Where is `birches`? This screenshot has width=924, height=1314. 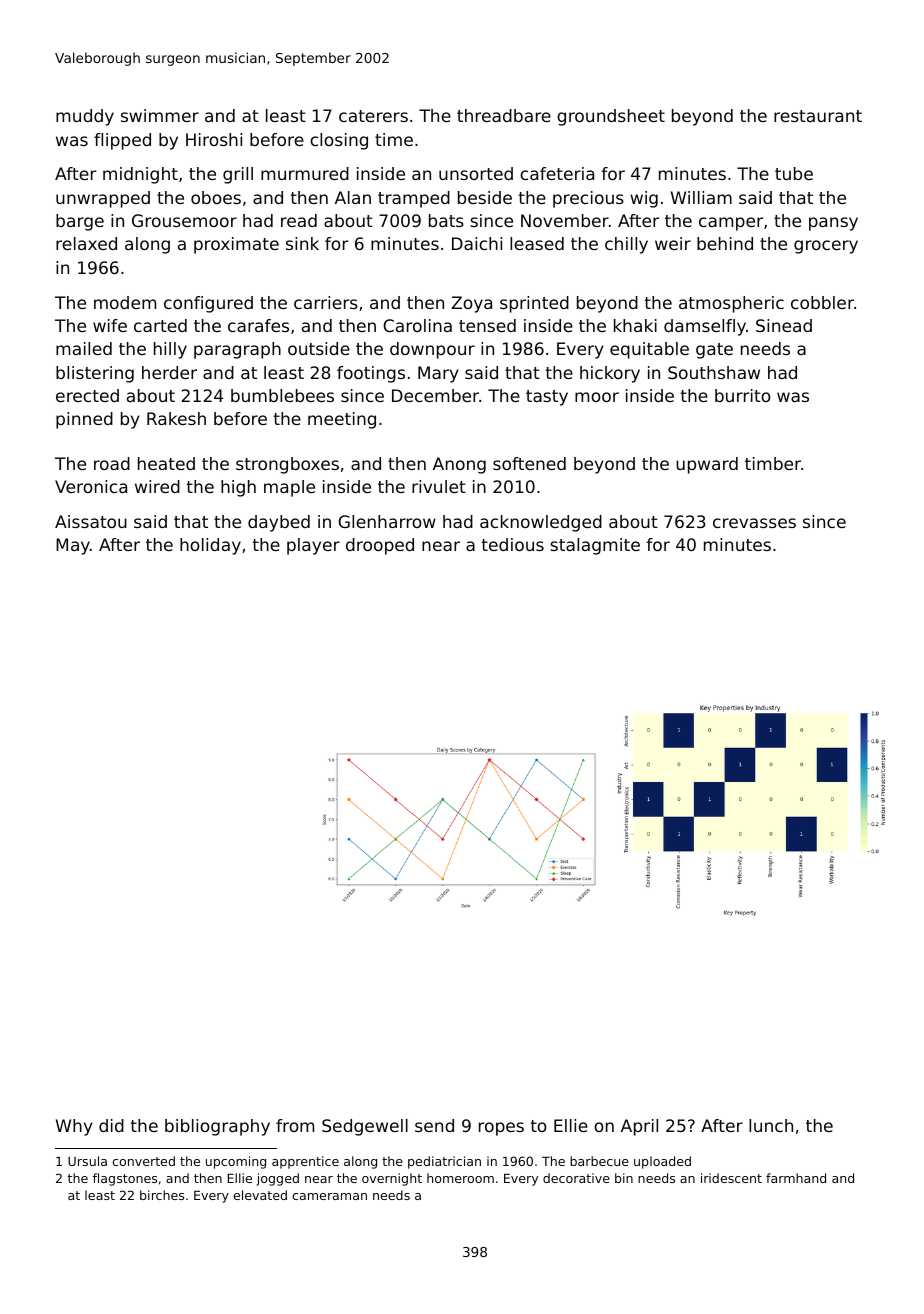 birches is located at coordinates (162, 1195).
